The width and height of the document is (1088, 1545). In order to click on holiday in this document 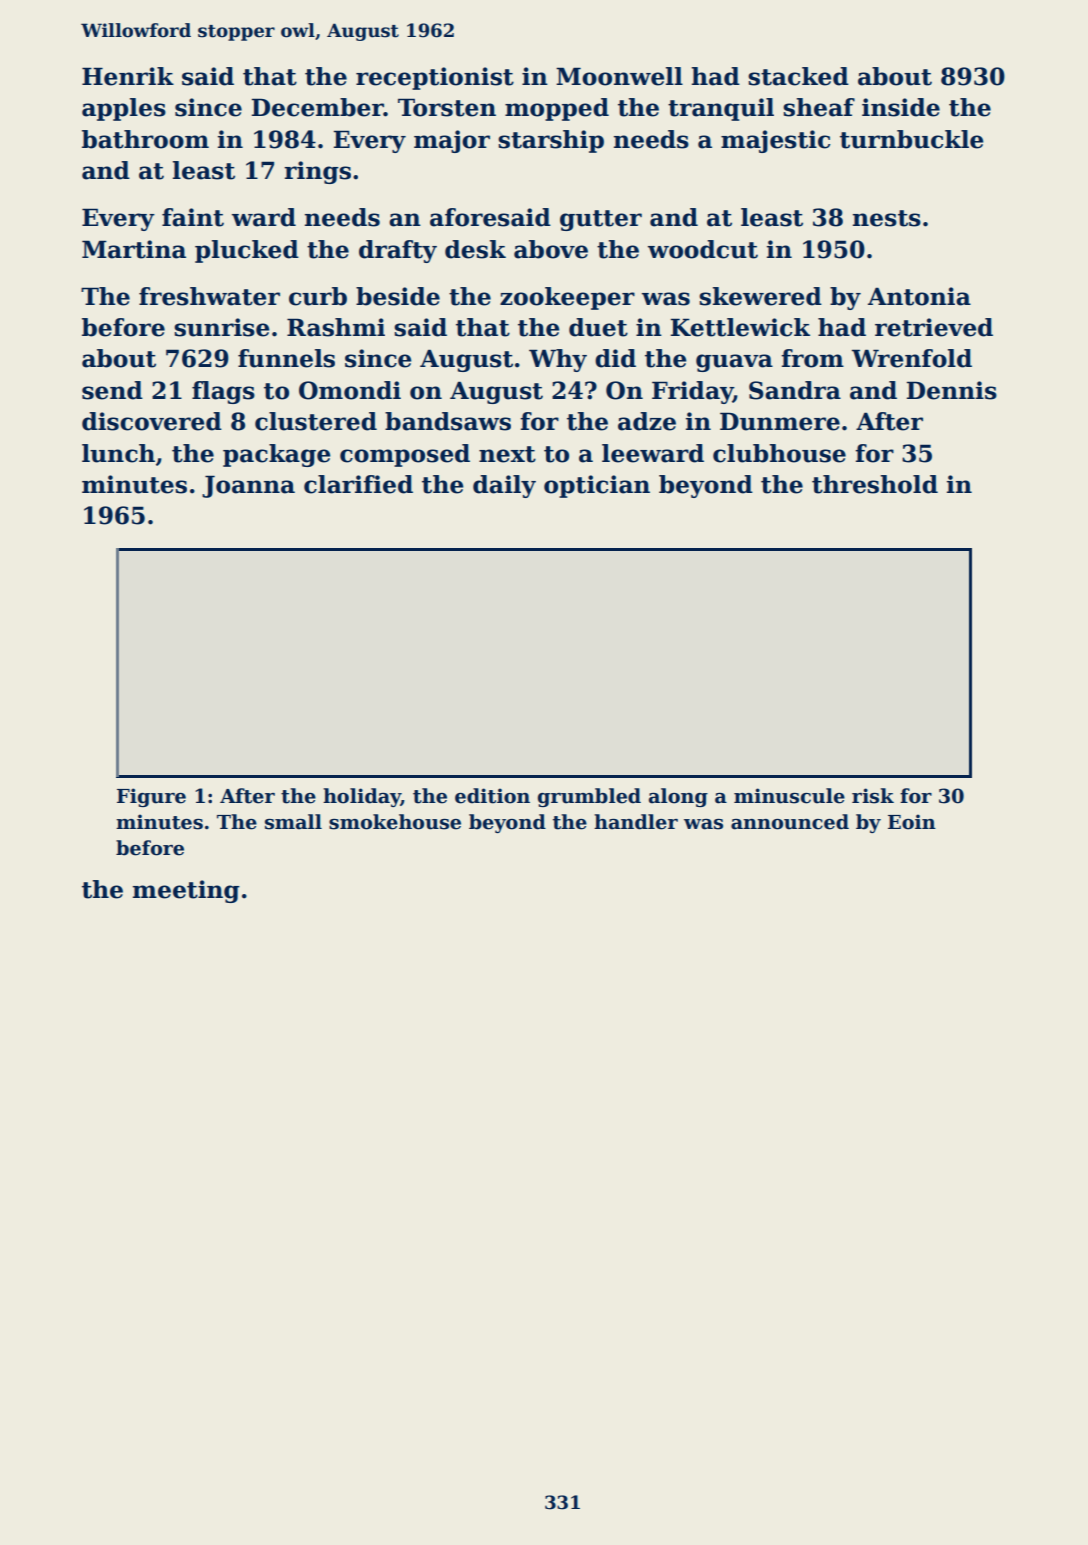, I will do `click(362, 797)`.
